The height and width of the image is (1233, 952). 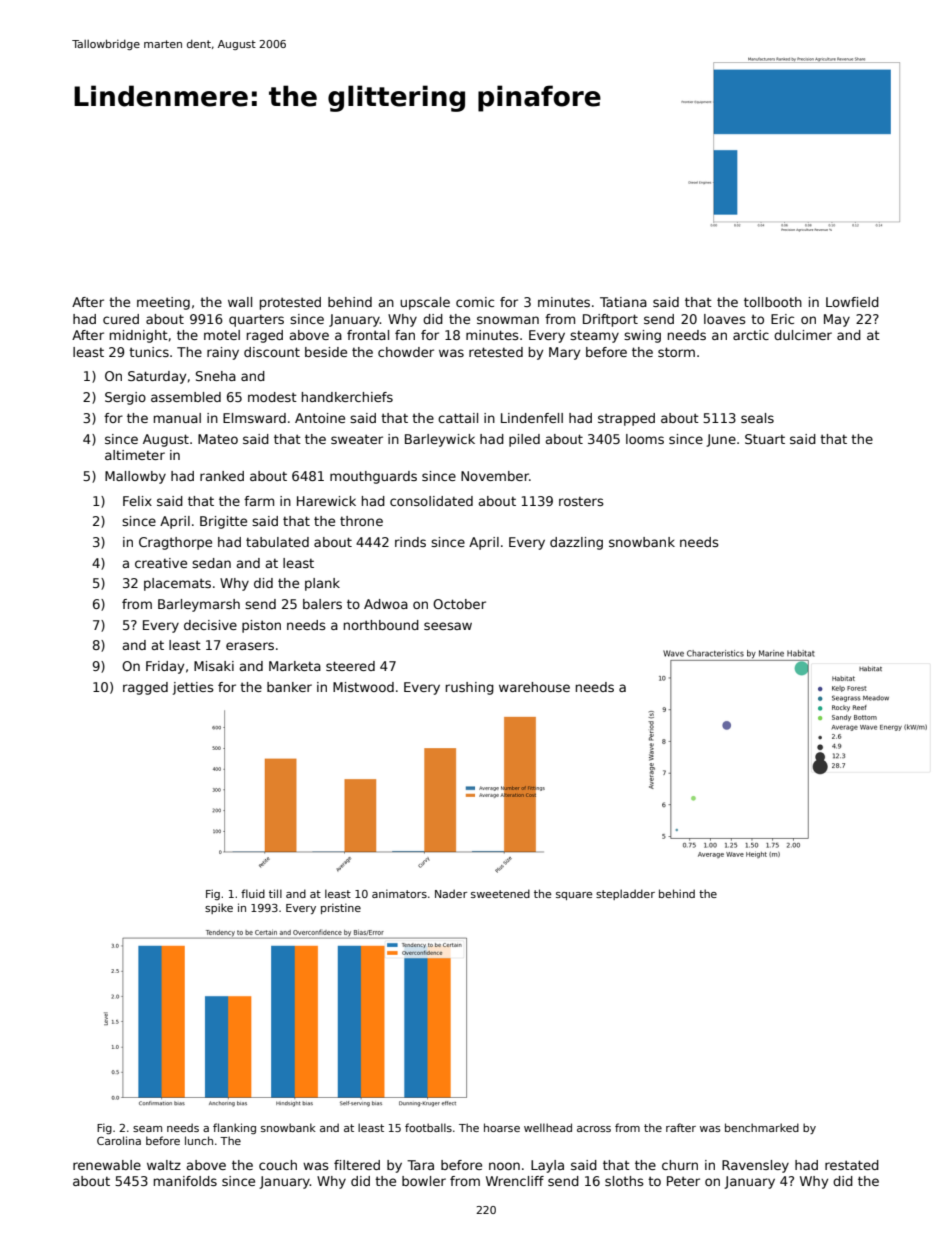 I want to click on Wrencliff, so click(x=515, y=1181).
